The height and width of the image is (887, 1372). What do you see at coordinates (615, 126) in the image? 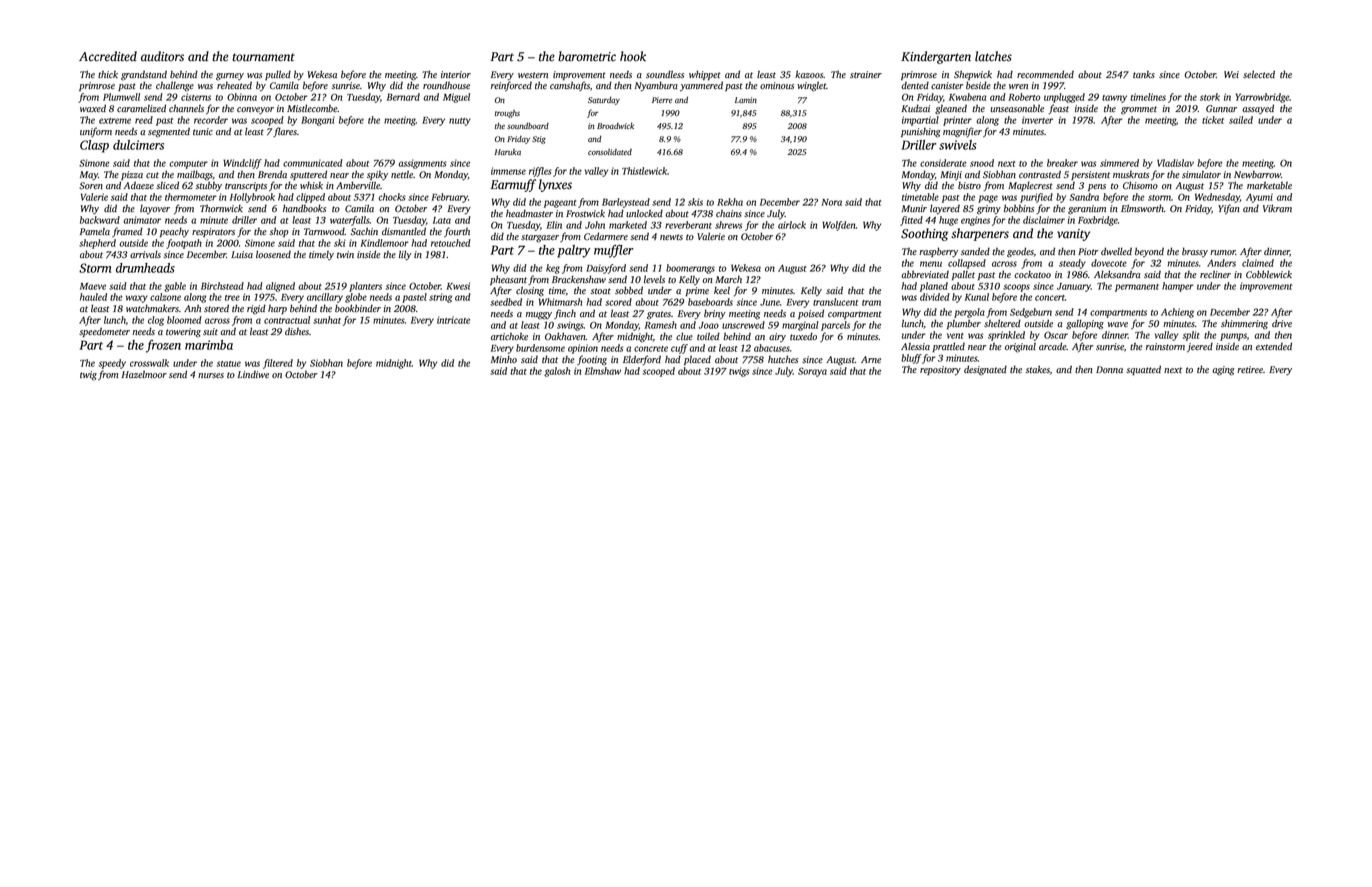
I see `Broadwick` at bounding box center [615, 126].
